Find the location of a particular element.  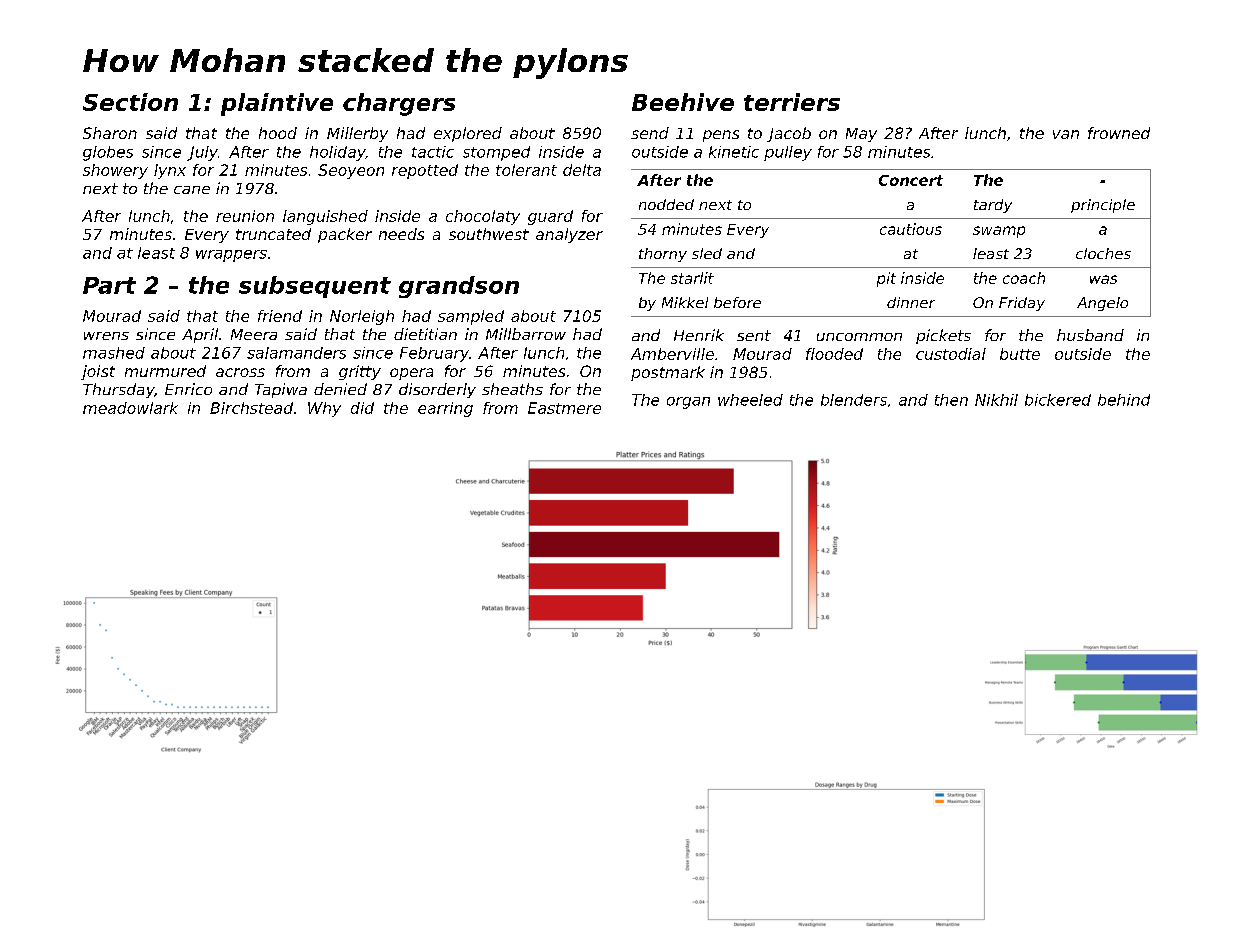

plaintive is located at coordinates (277, 104).
